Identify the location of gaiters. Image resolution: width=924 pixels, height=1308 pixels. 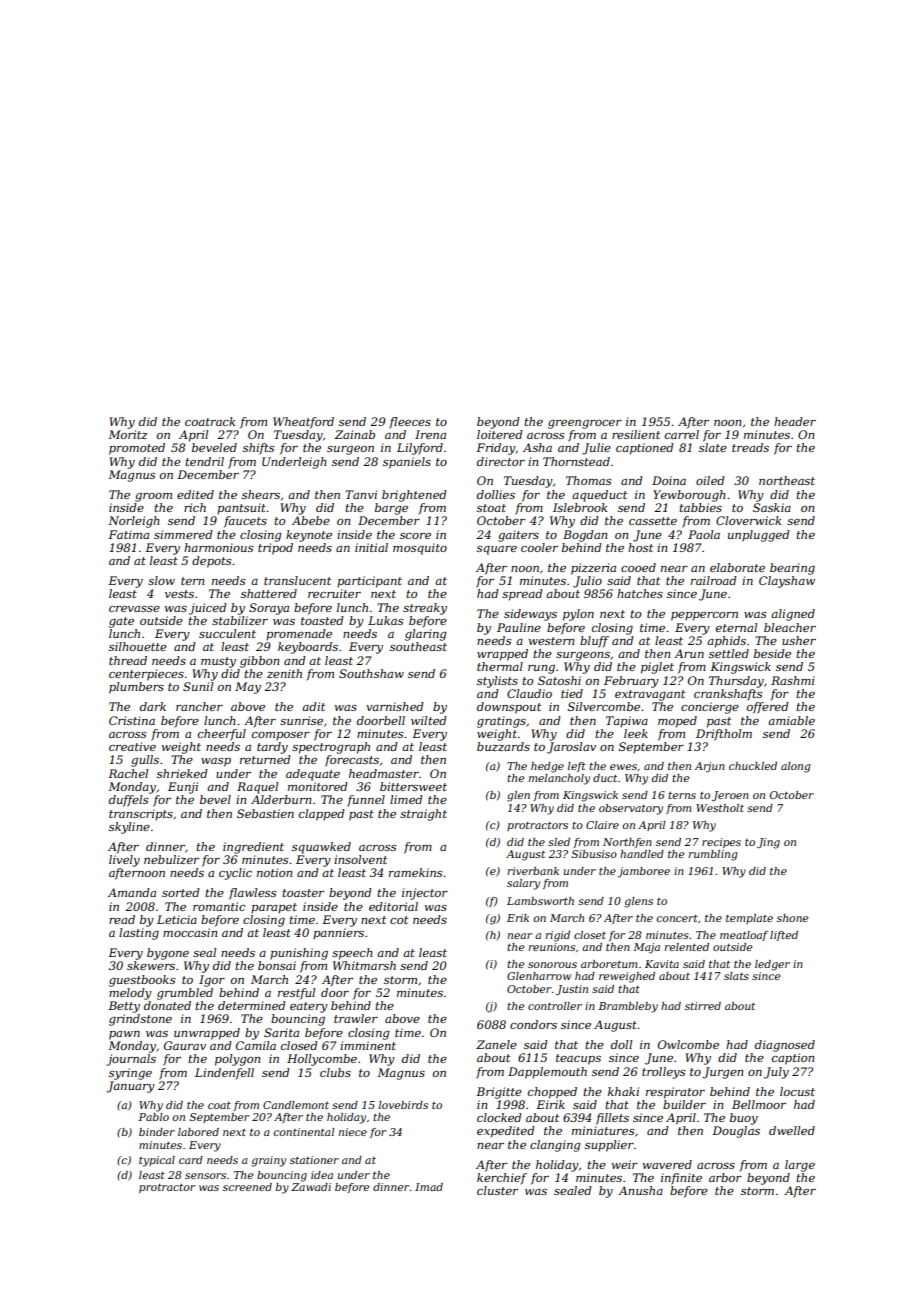
(518, 536).
